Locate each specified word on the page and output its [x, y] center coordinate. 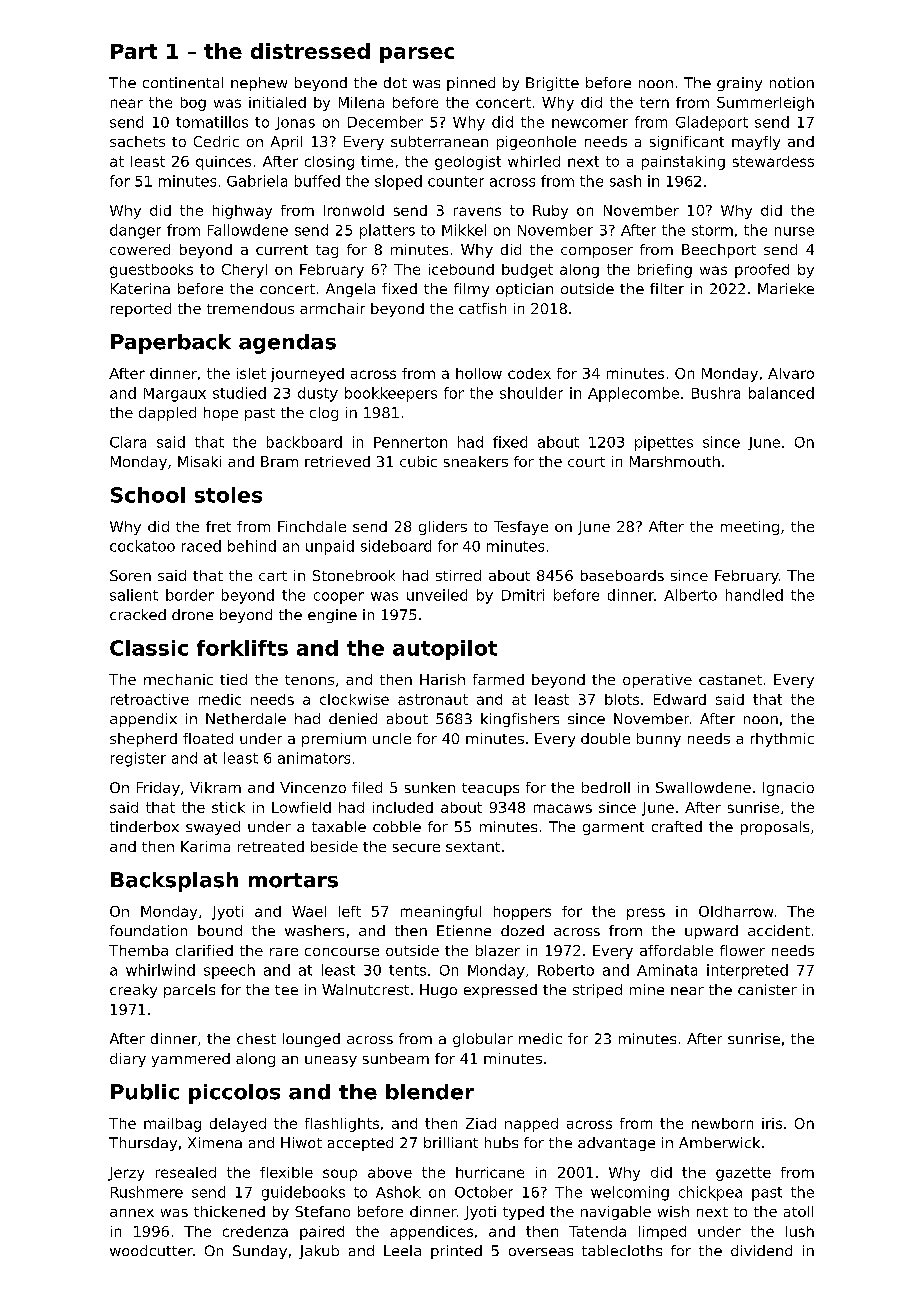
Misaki [199, 461]
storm [712, 230]
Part [134, 51]
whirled [534, 161]
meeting [750, 528]
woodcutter [151, 1250]
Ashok [398, 1192]
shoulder [531, 393]
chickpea [710, 1193]
